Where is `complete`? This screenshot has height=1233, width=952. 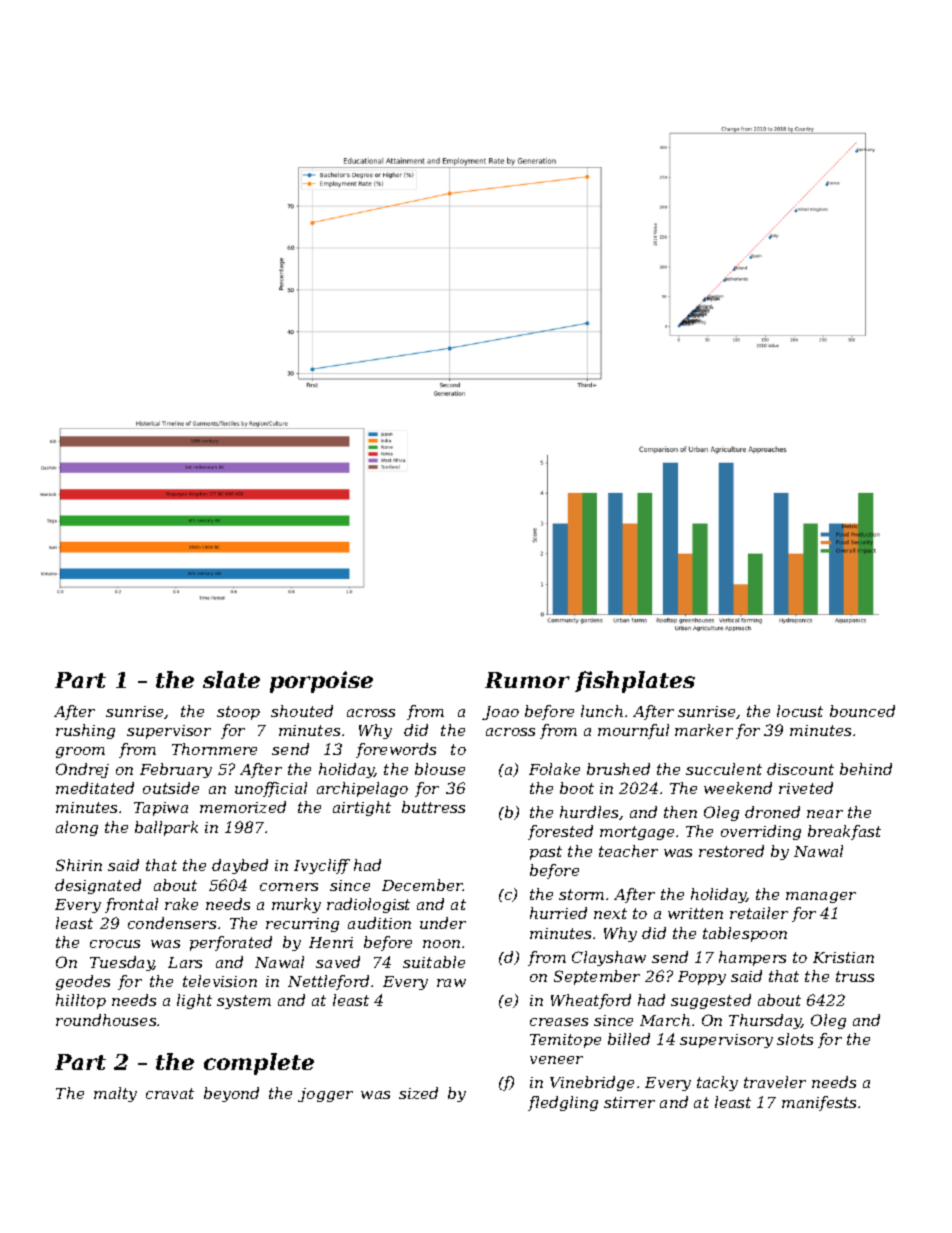 complete is located at coordinates (259, 1064).
